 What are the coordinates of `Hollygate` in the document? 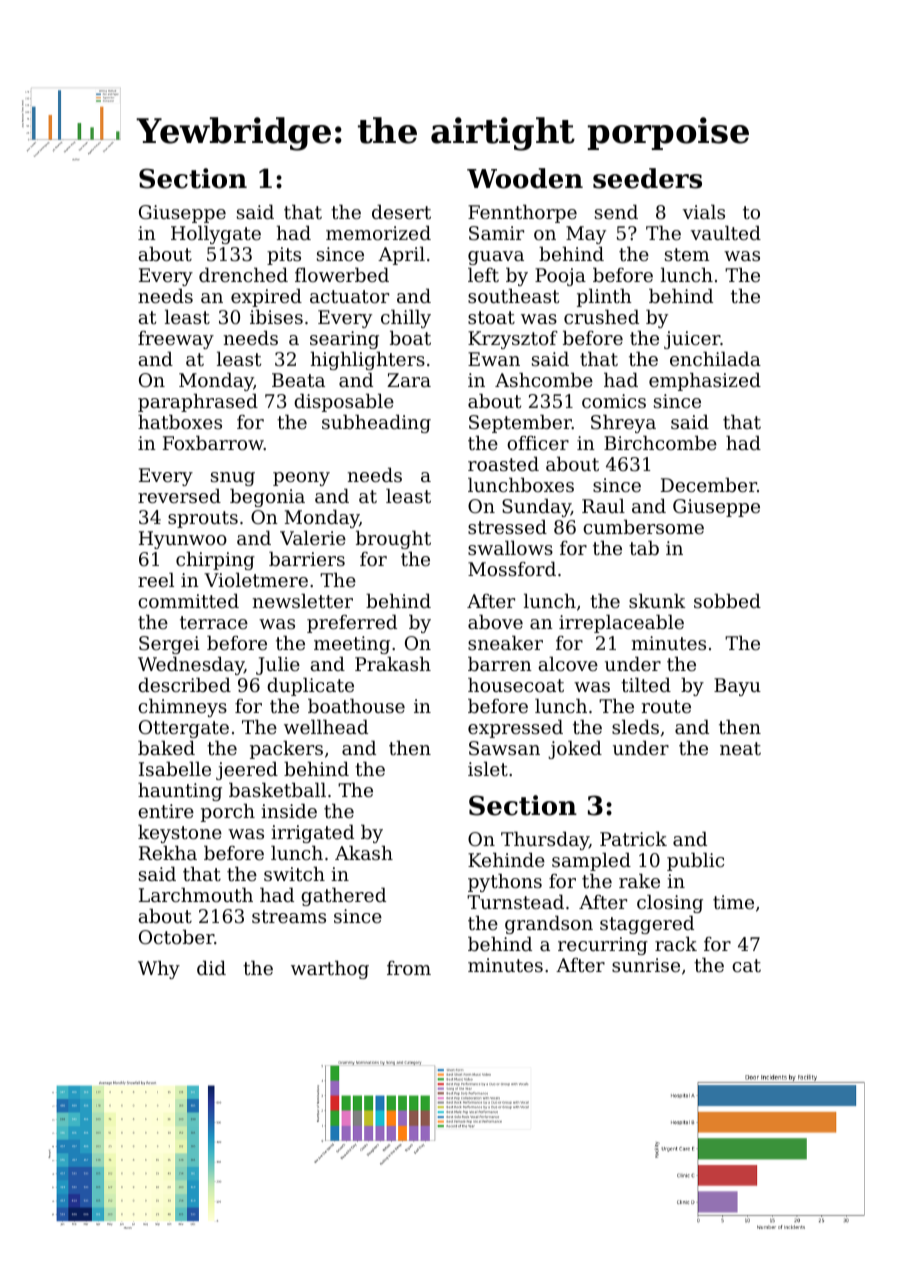 It's located at (216, 234).
